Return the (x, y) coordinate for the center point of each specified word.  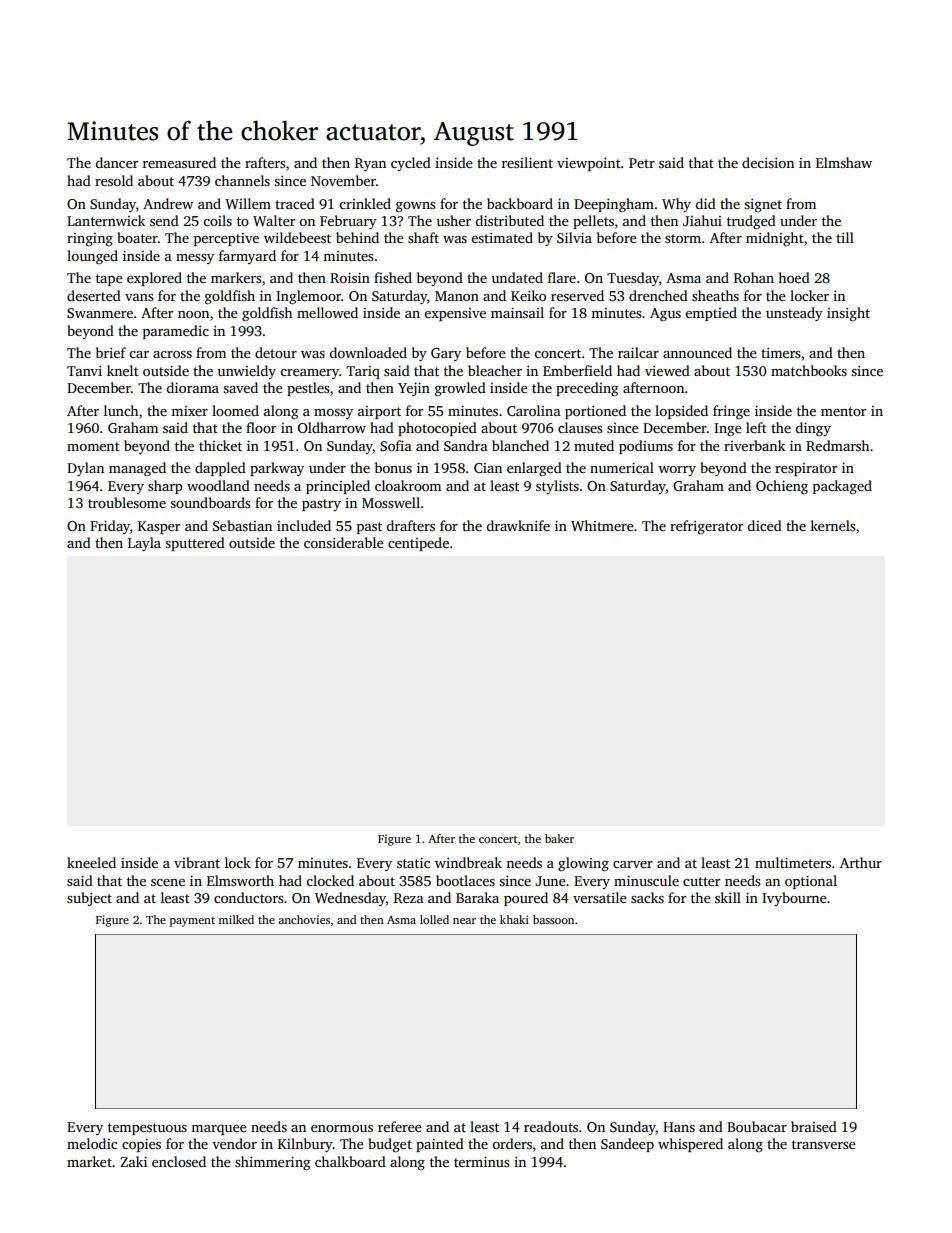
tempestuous (147, 1129)
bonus (393, 467)
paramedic (176, 332)
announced (697, 352)
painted (440, 1145)
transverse (824, 1144)
